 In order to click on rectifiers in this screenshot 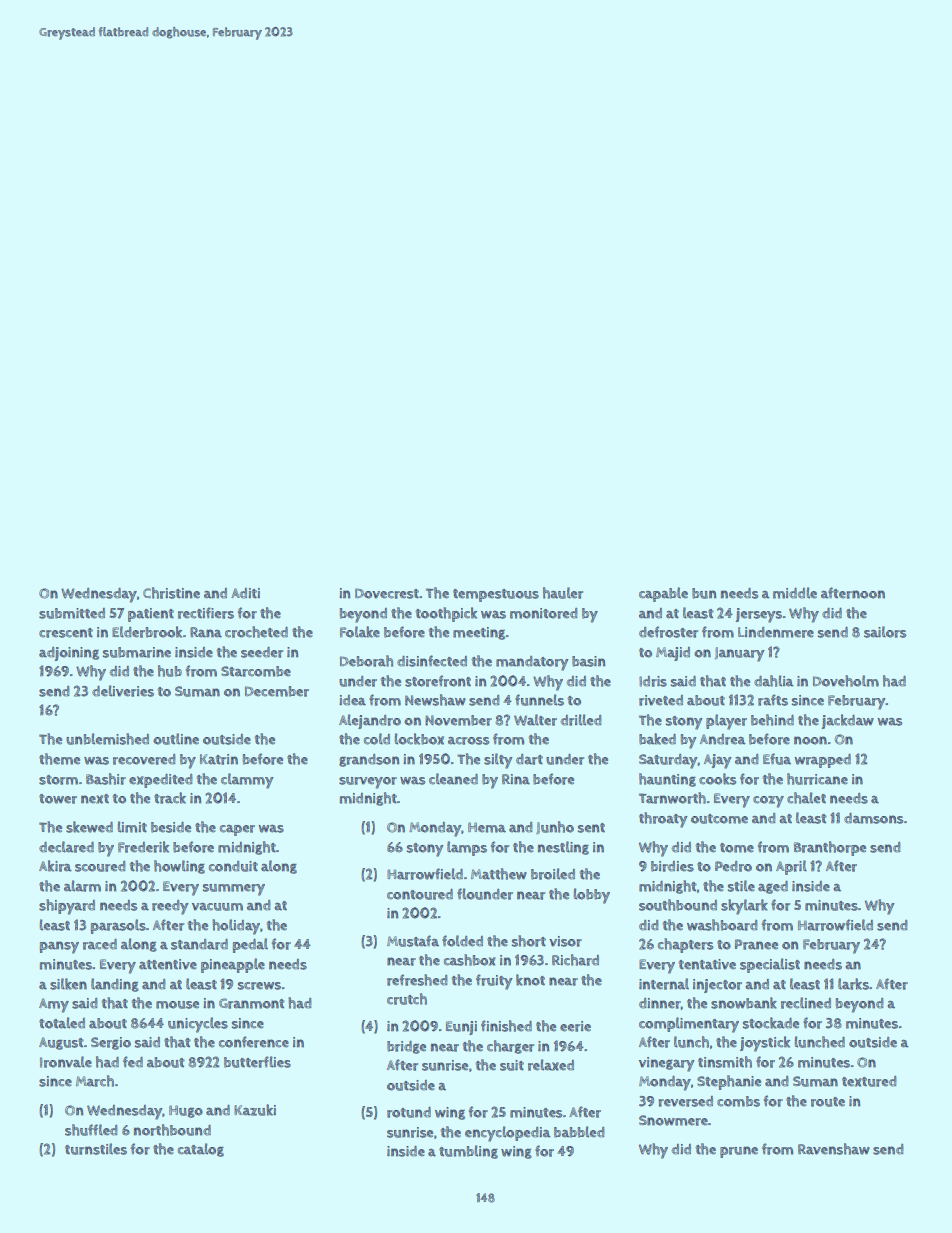, I will do `click(206, 613)`.
